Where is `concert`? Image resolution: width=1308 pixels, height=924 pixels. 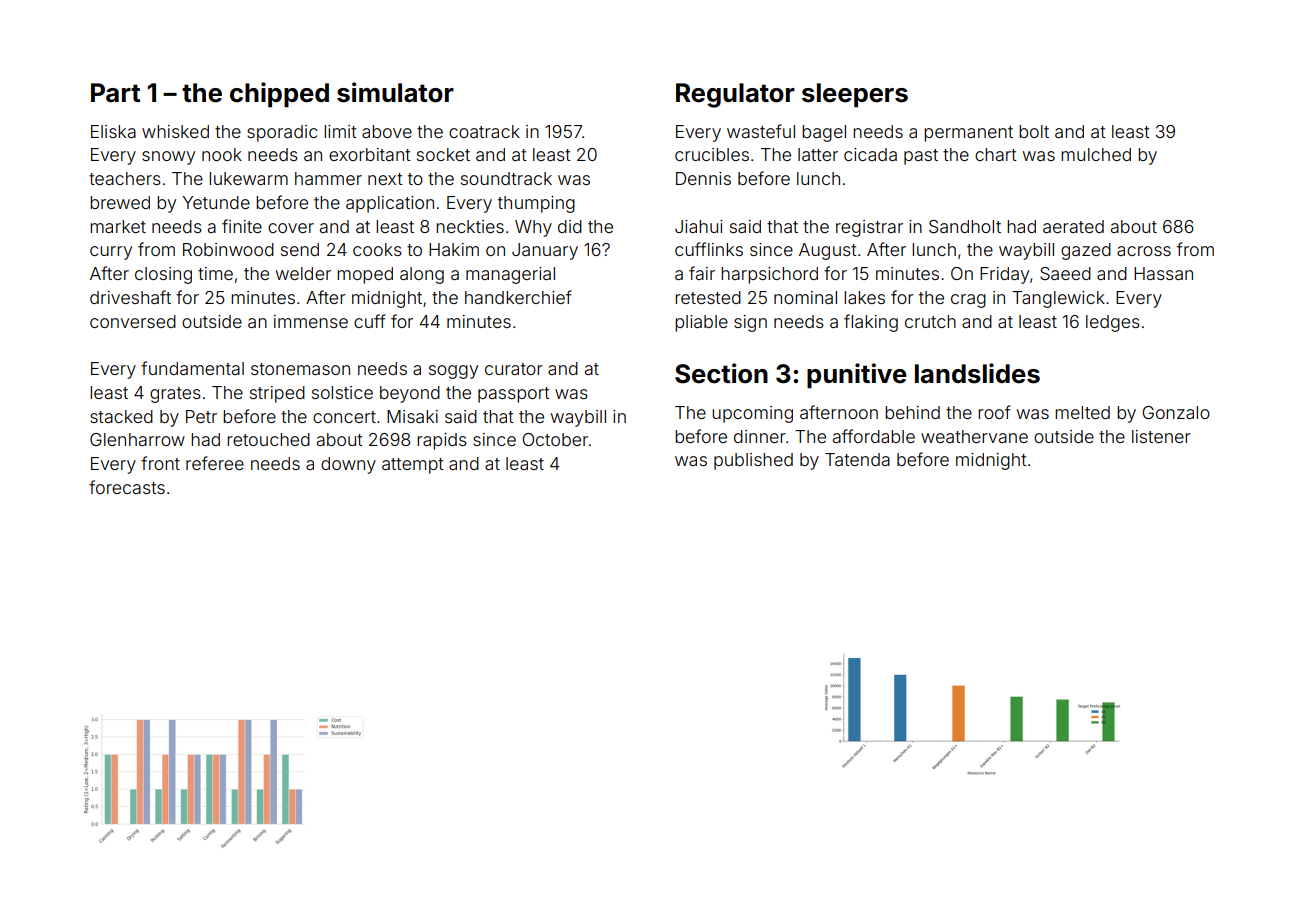
concert is located at coordinates (344, 417).
